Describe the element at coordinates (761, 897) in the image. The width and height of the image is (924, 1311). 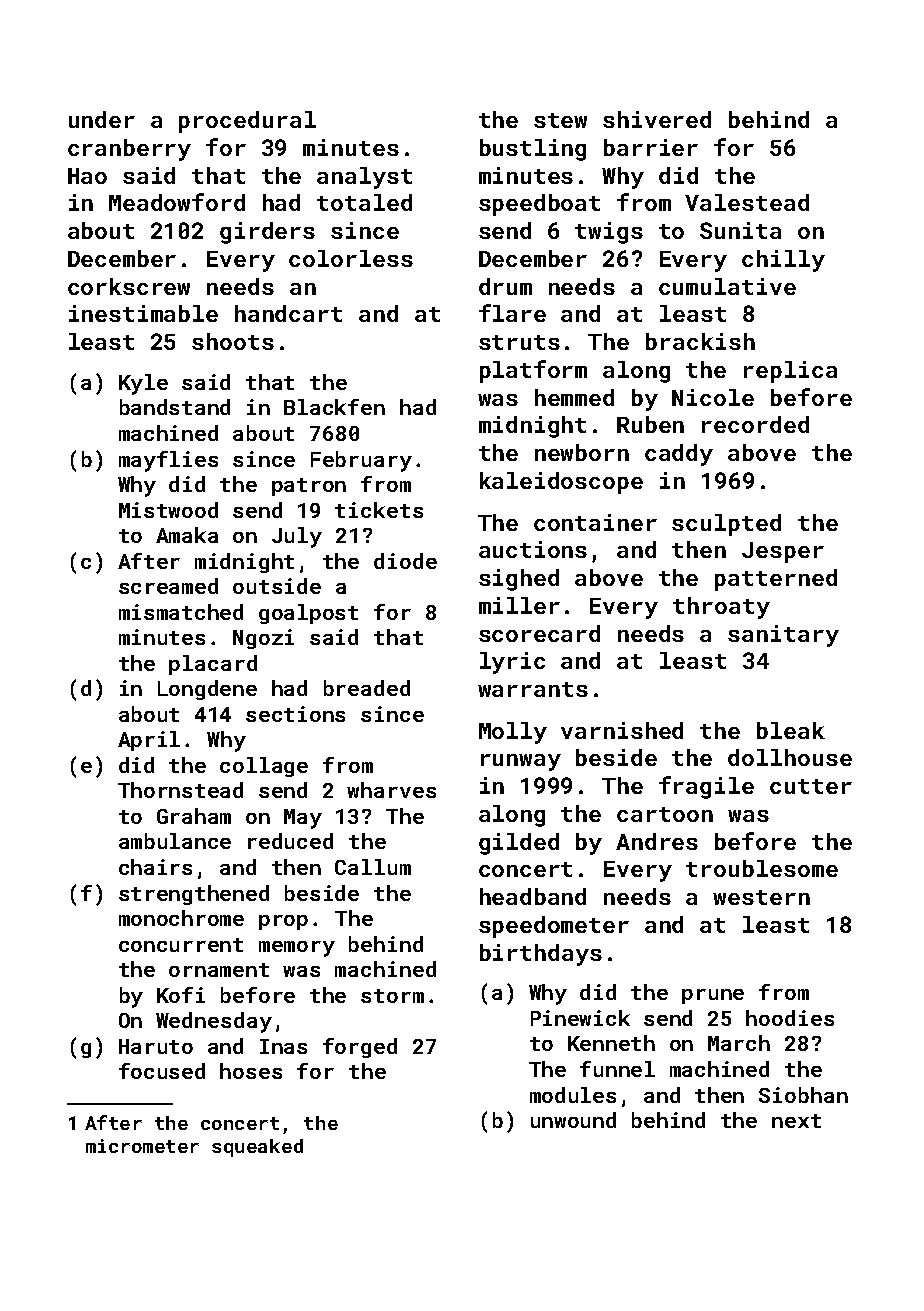
I see `western` at that location.
